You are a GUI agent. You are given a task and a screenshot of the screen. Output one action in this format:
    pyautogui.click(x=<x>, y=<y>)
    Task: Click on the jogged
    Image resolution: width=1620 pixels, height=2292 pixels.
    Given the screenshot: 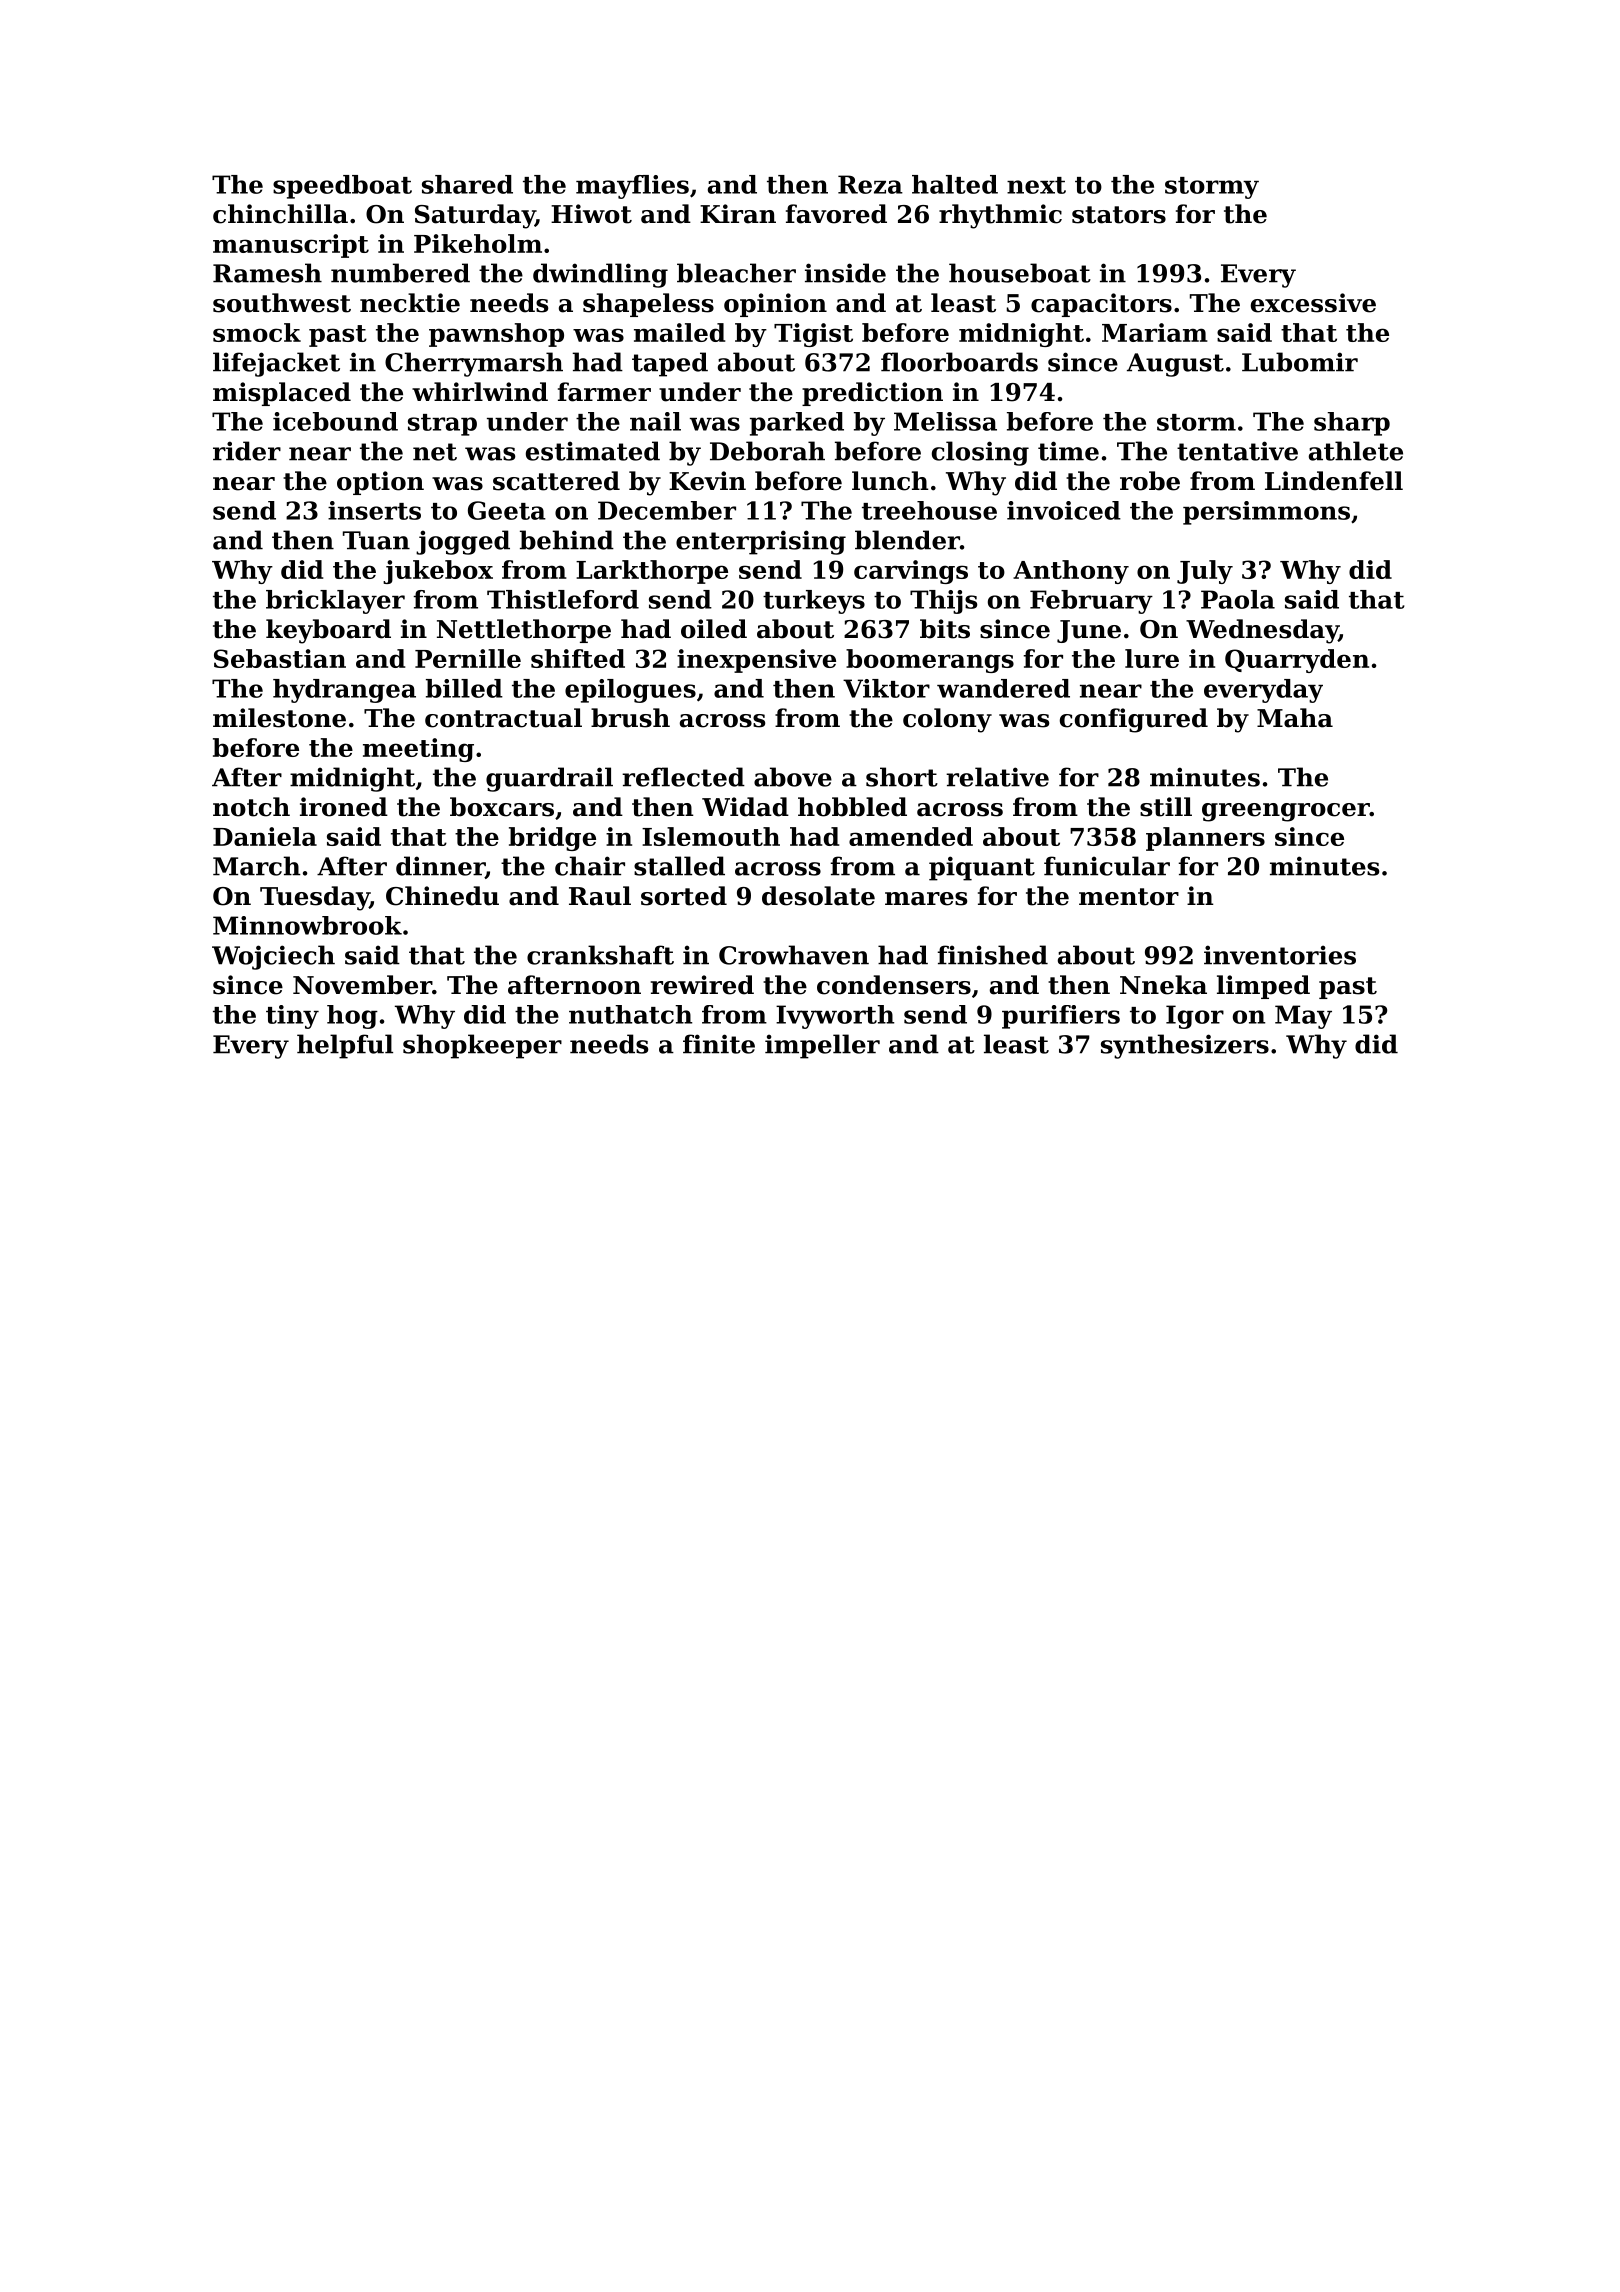 What is the action you would take?
    pyautogui.click(x=463, y=542)
